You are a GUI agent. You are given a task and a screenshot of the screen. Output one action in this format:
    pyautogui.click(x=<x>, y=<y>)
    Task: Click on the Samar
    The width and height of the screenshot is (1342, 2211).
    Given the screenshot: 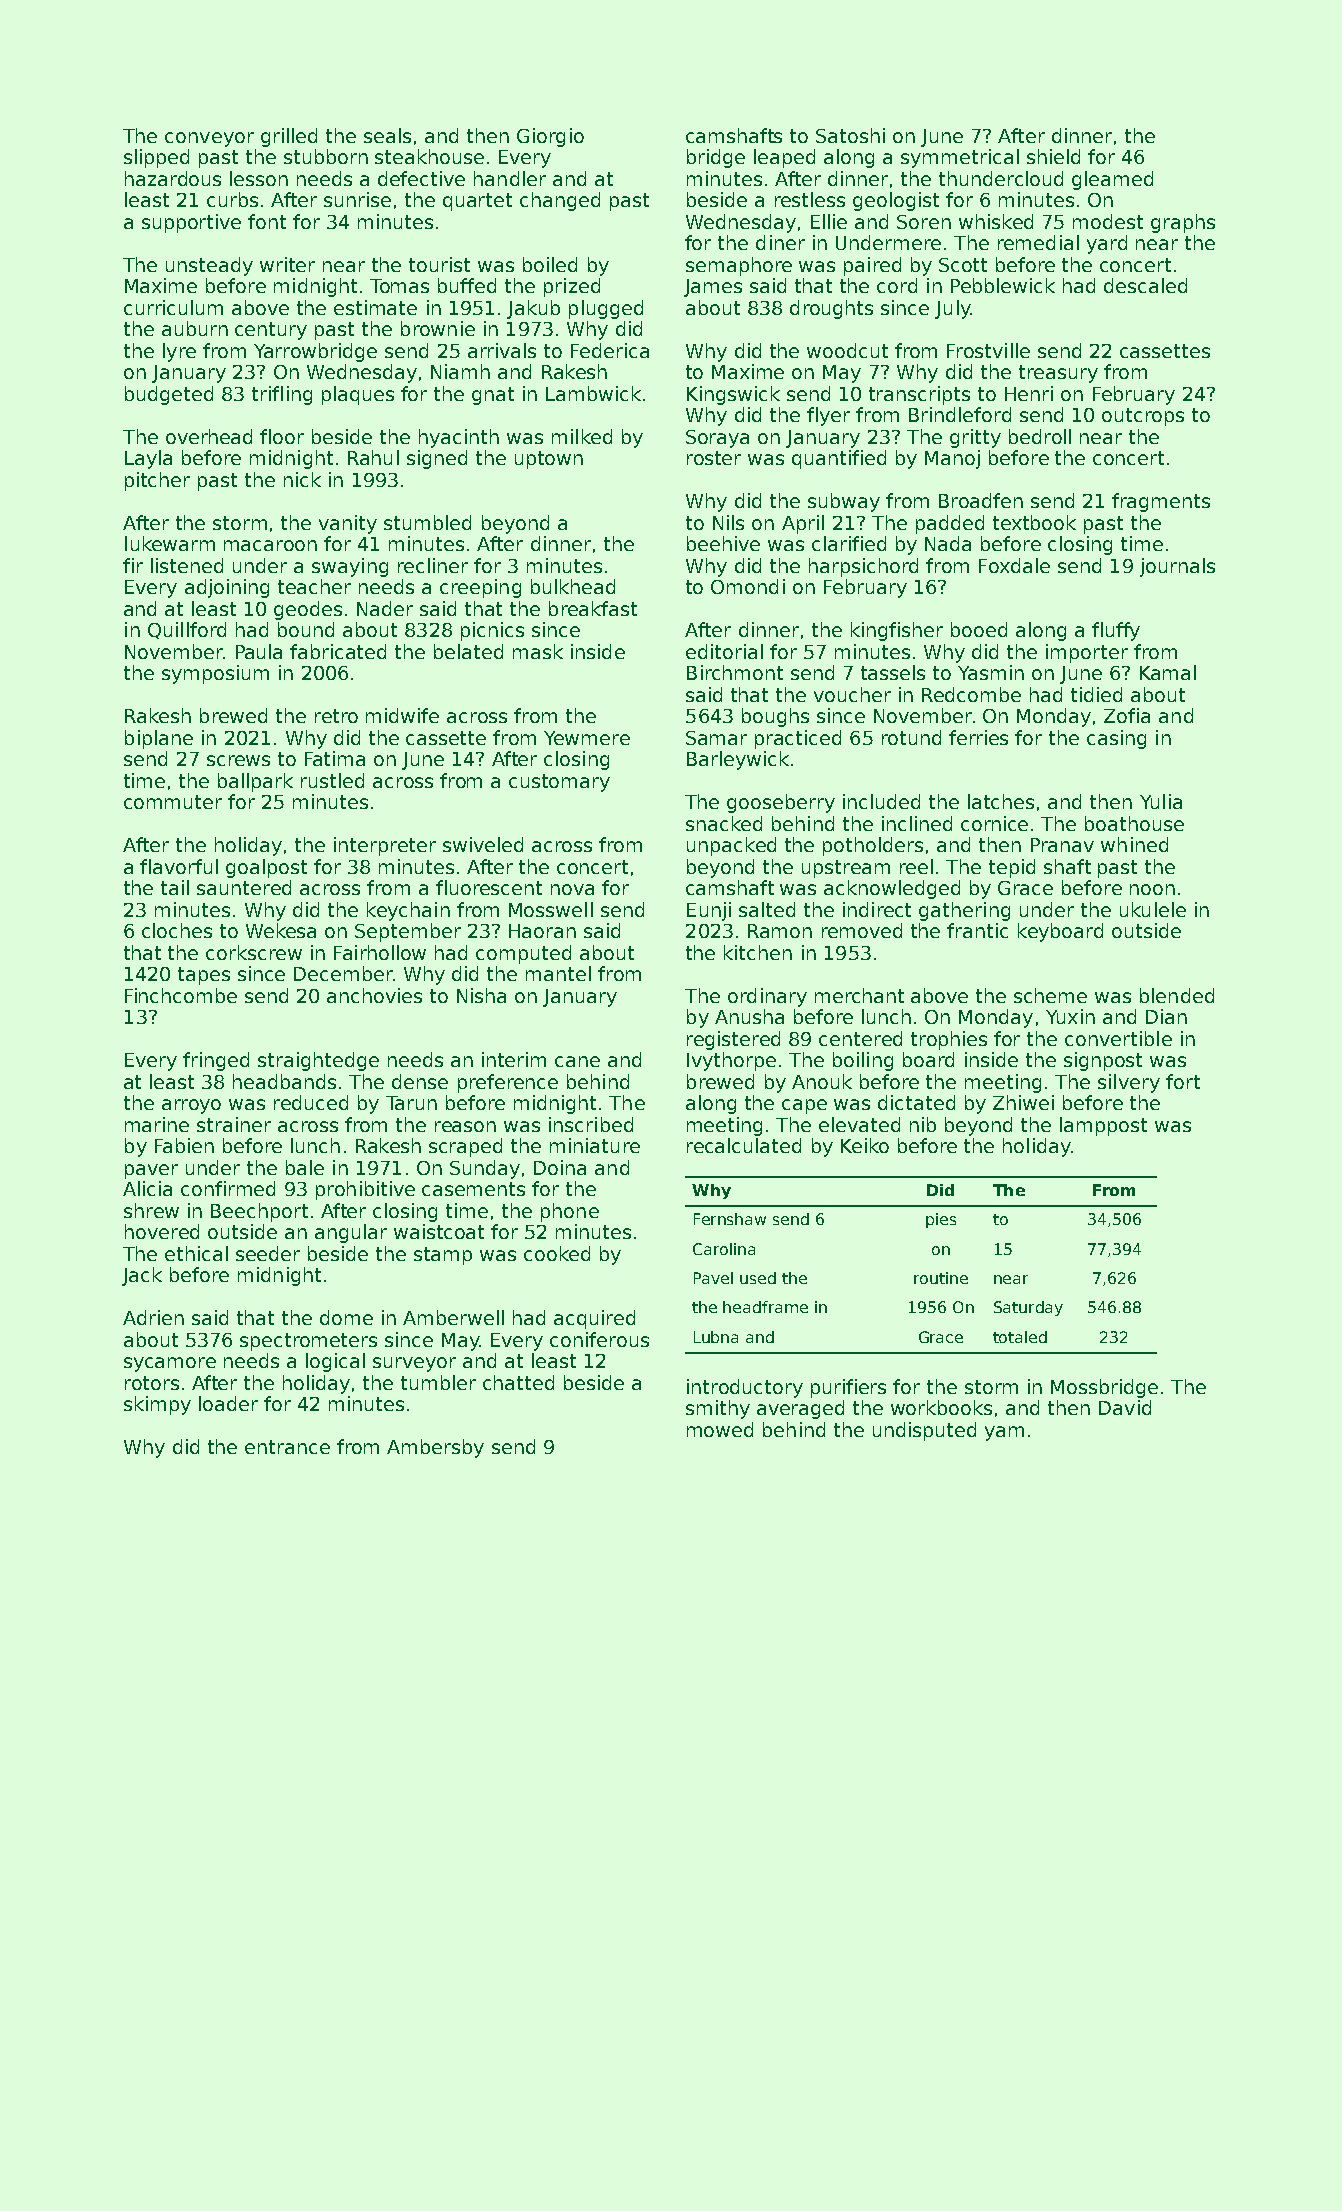 What is the action you would take?
    pyautogui.click(x=716, y=738)
